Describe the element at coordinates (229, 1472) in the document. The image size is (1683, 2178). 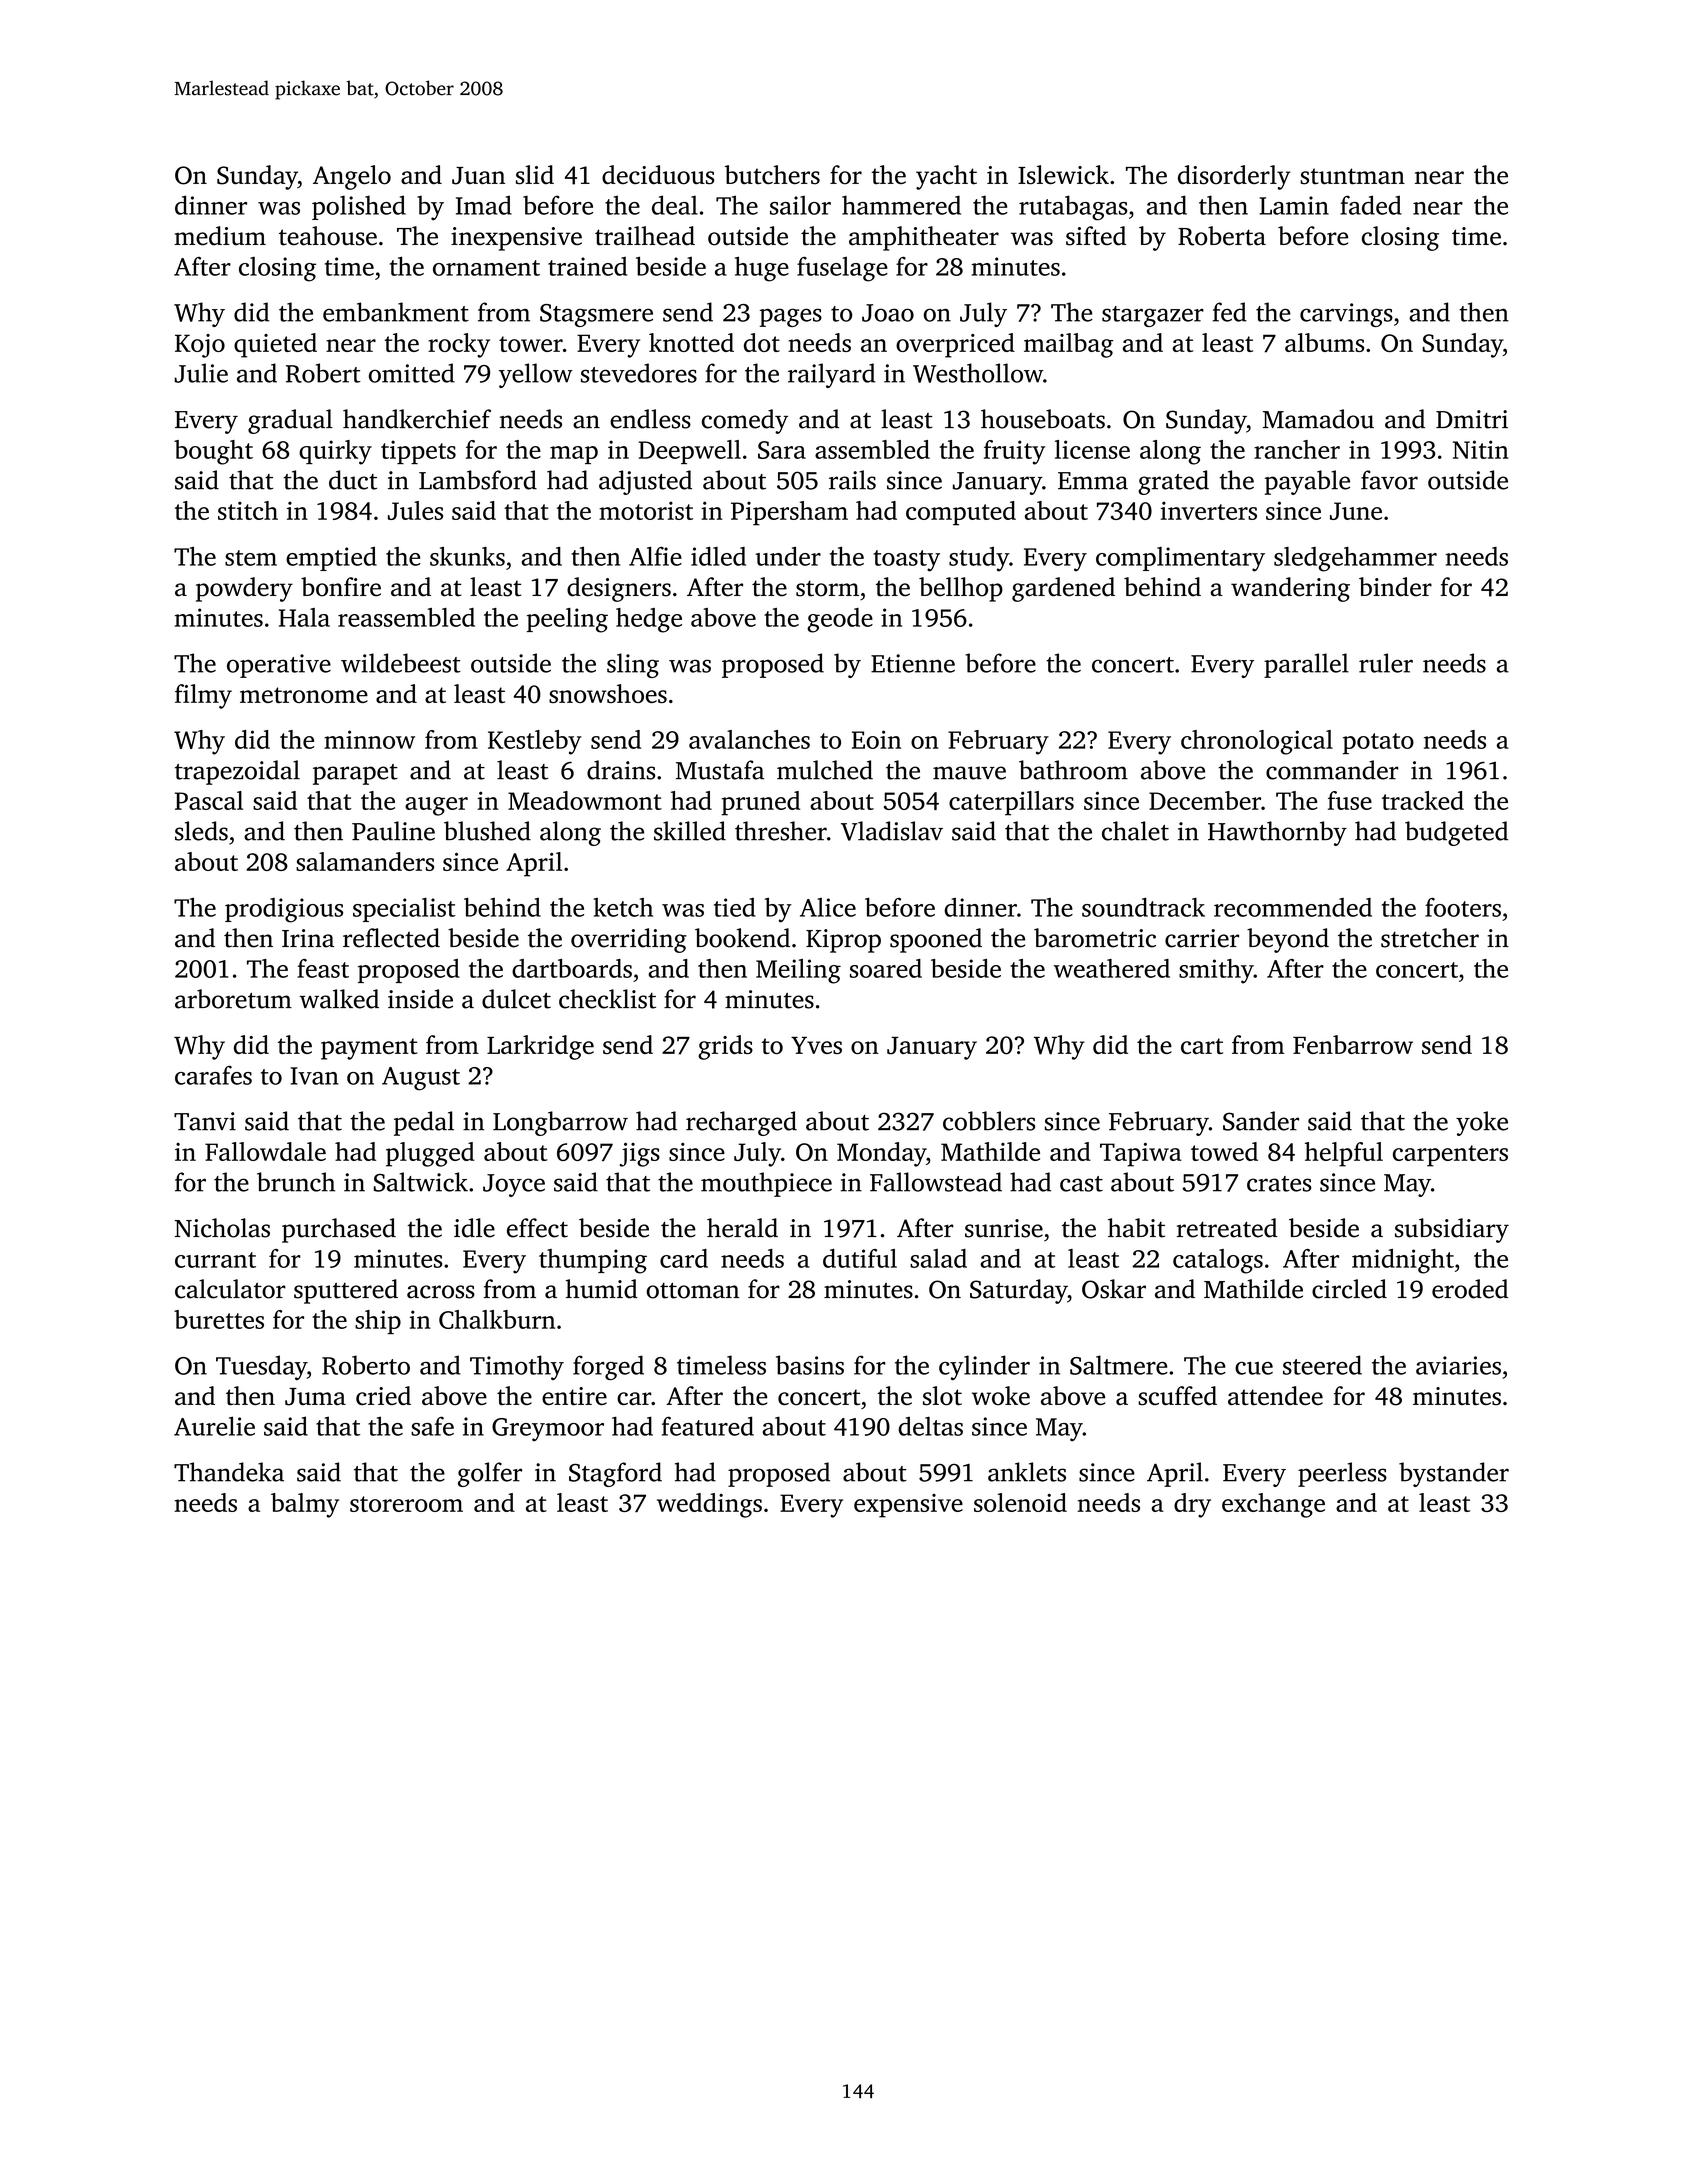
I see `Thandeka` at that location.
